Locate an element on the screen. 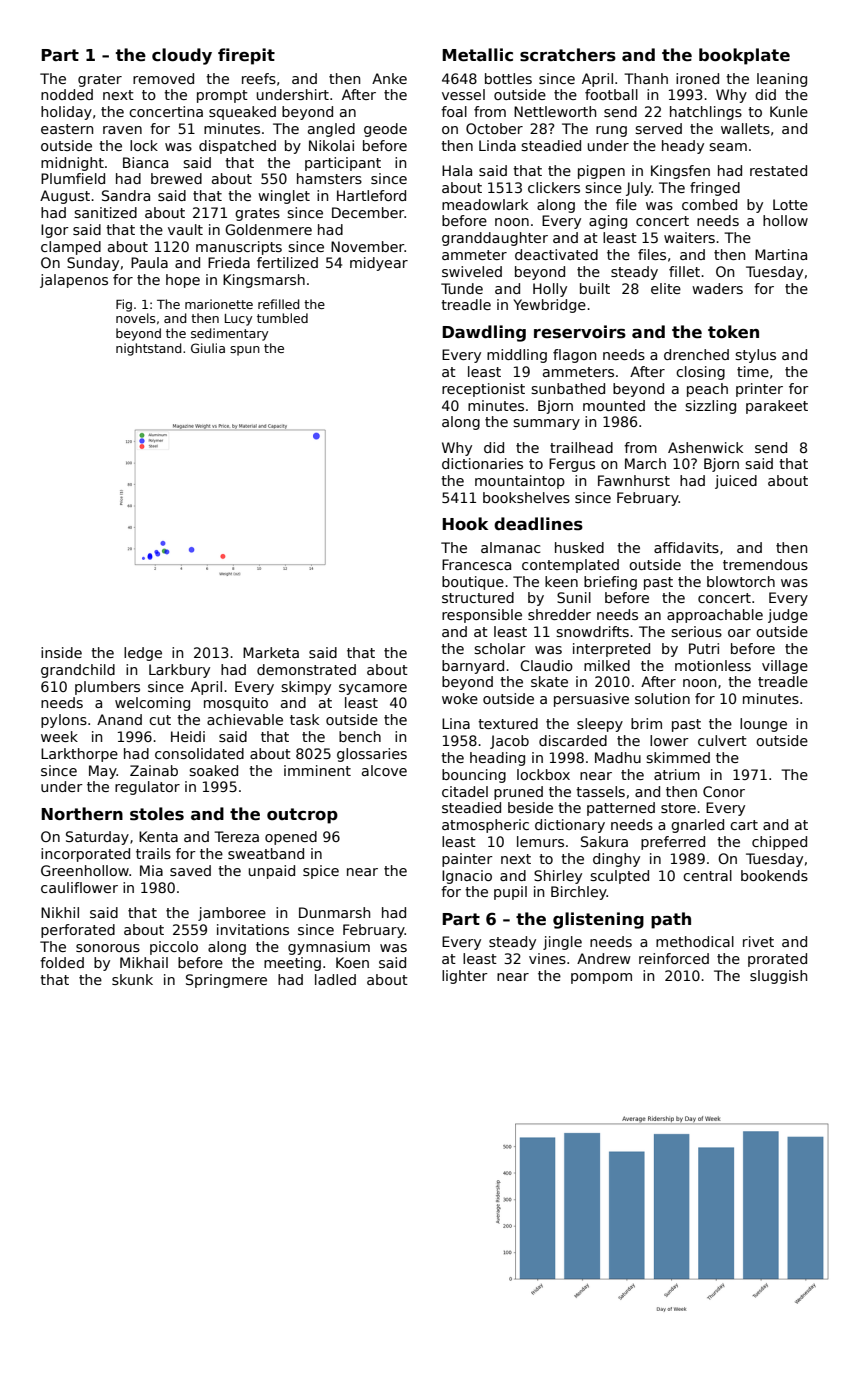 The width and height of the screenshot is (849, 1400). Kenta is located at coordinates (158, 836).
